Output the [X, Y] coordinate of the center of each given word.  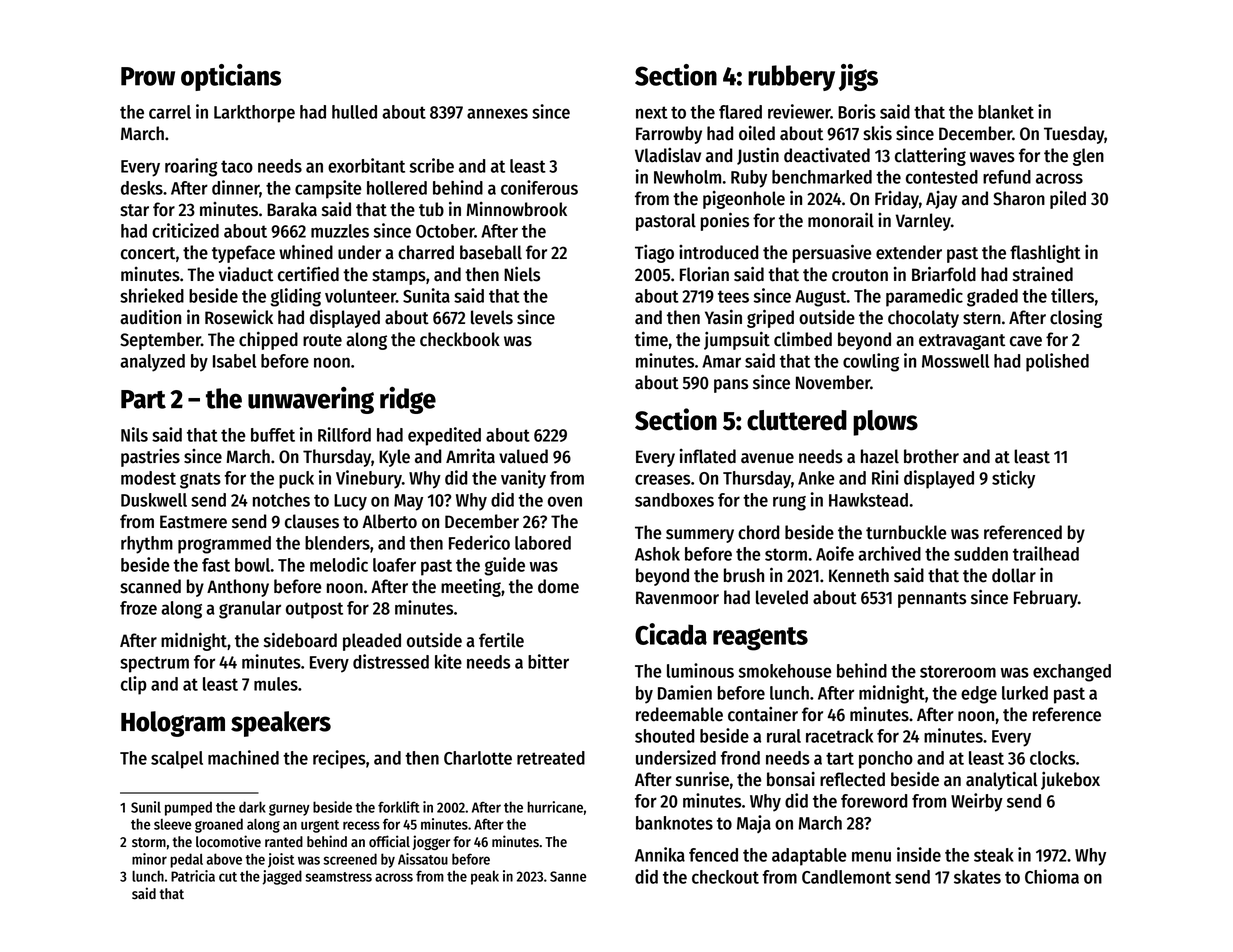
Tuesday [1074, 135]
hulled [354, 112]
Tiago [654, 254]
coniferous [539, 187]
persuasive [832, 253]
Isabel [234, 361]
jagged [282, 877]
